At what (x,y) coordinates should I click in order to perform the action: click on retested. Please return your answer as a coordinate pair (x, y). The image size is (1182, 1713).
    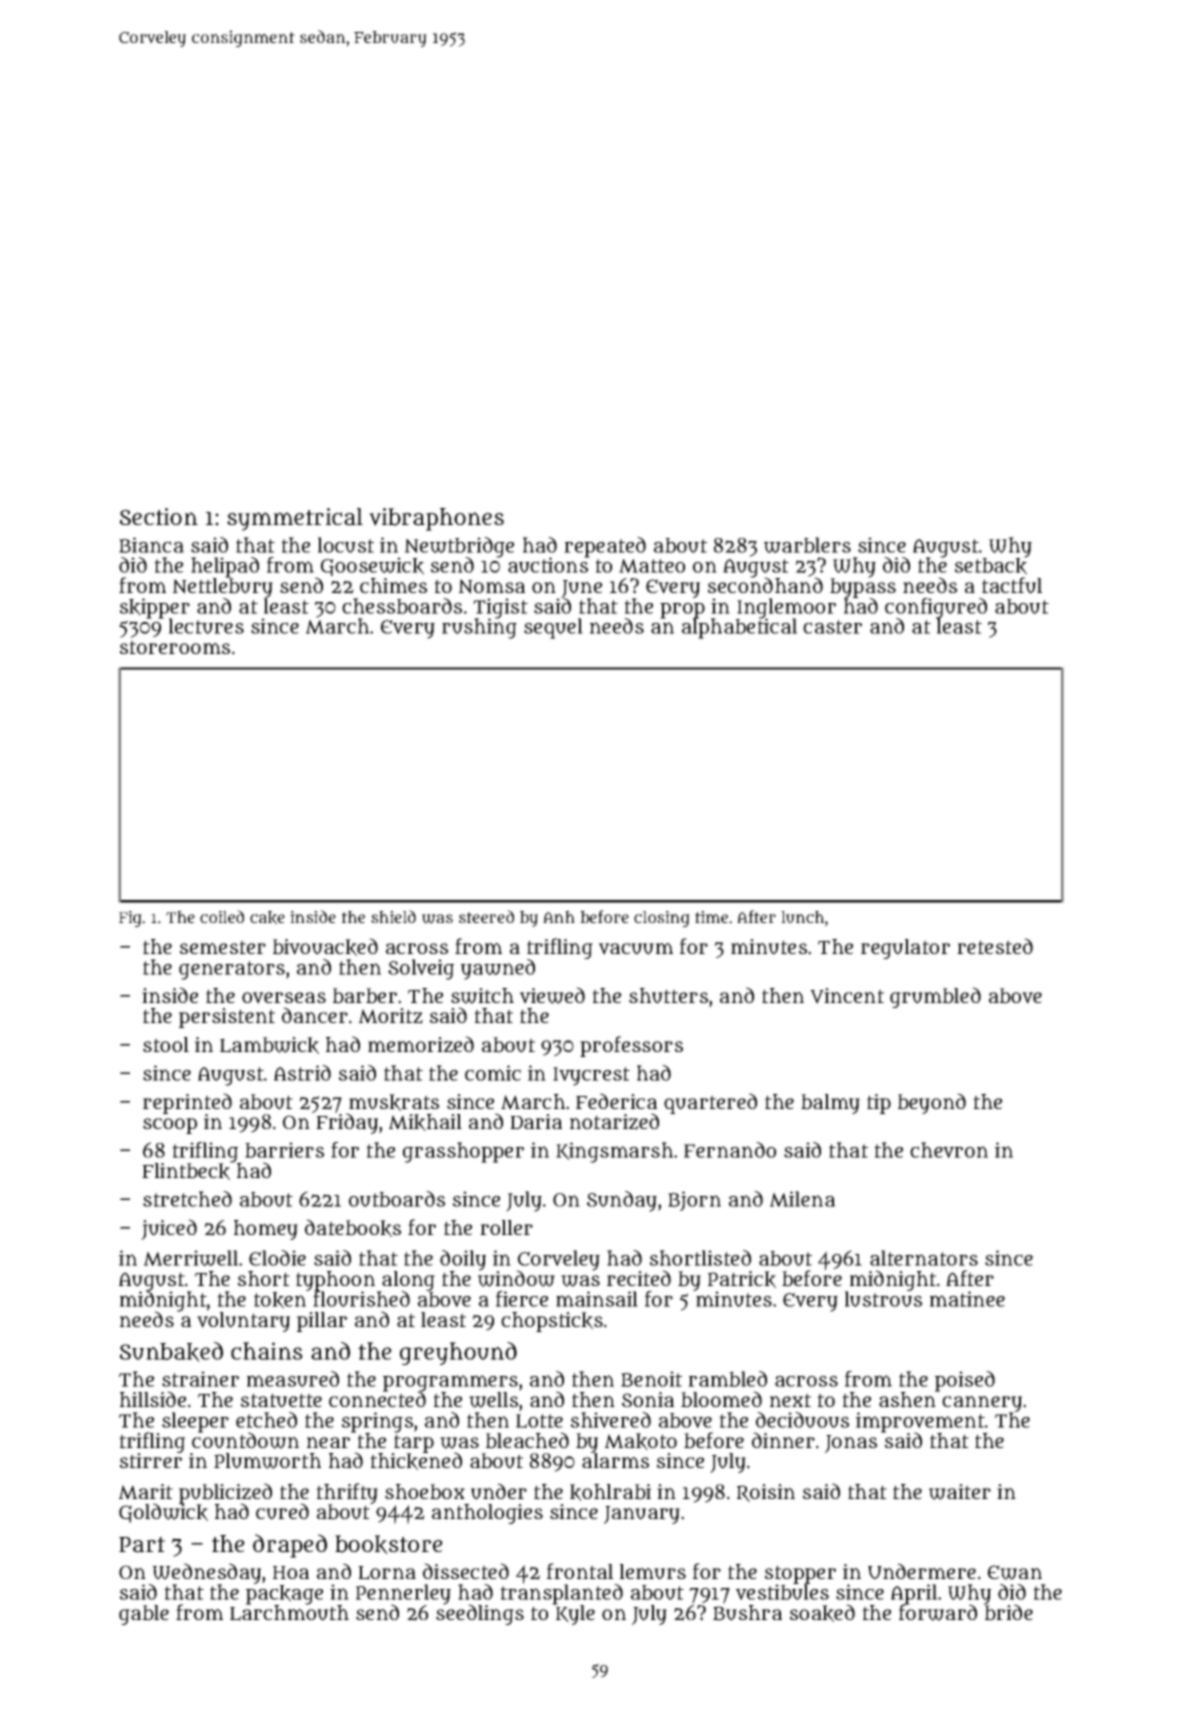
    Looking at the image, I should click on (995, 946).
